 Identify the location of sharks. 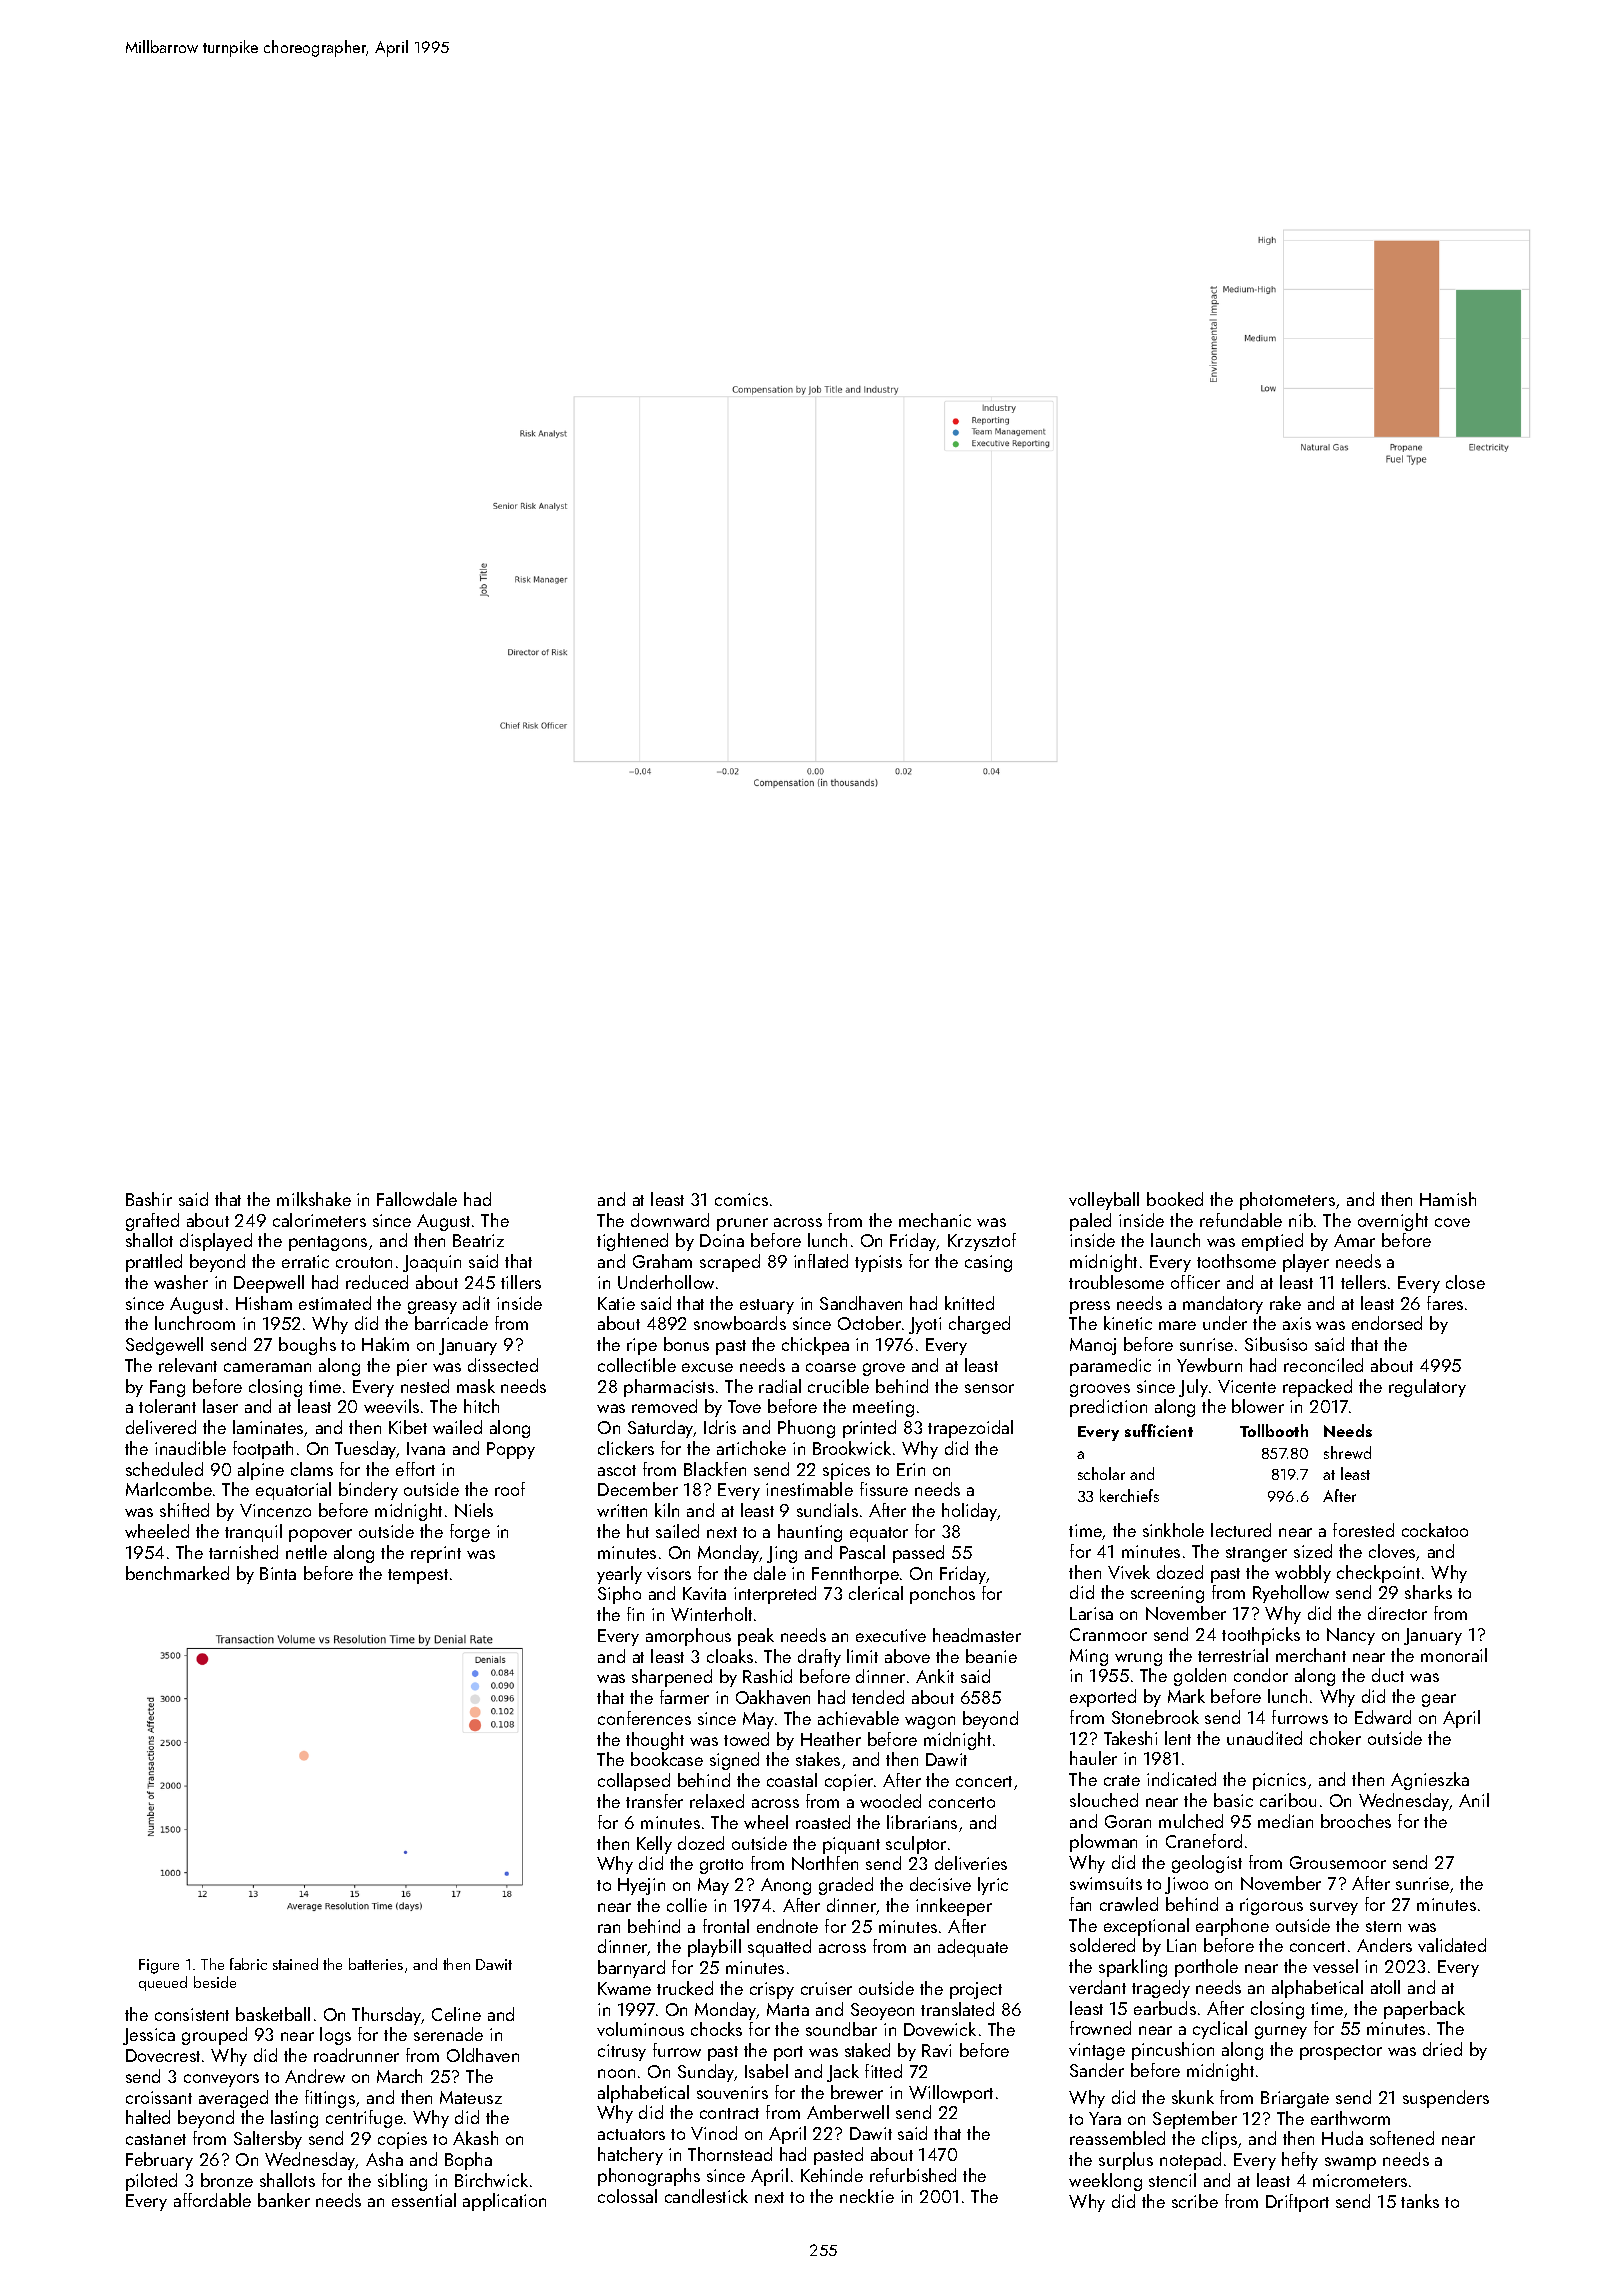
(1428, 1592).
